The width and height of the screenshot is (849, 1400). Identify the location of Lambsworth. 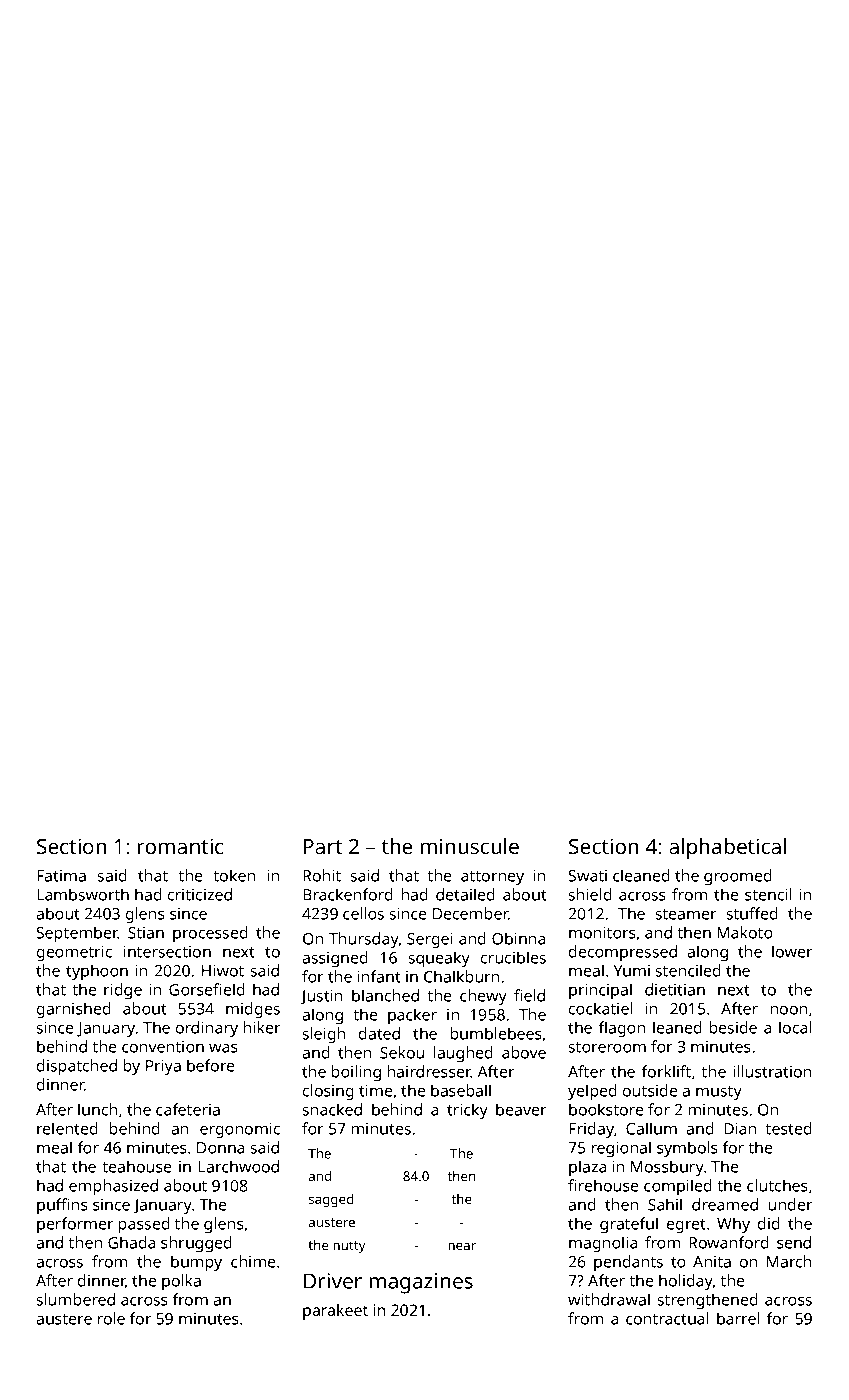
(83, 894).
